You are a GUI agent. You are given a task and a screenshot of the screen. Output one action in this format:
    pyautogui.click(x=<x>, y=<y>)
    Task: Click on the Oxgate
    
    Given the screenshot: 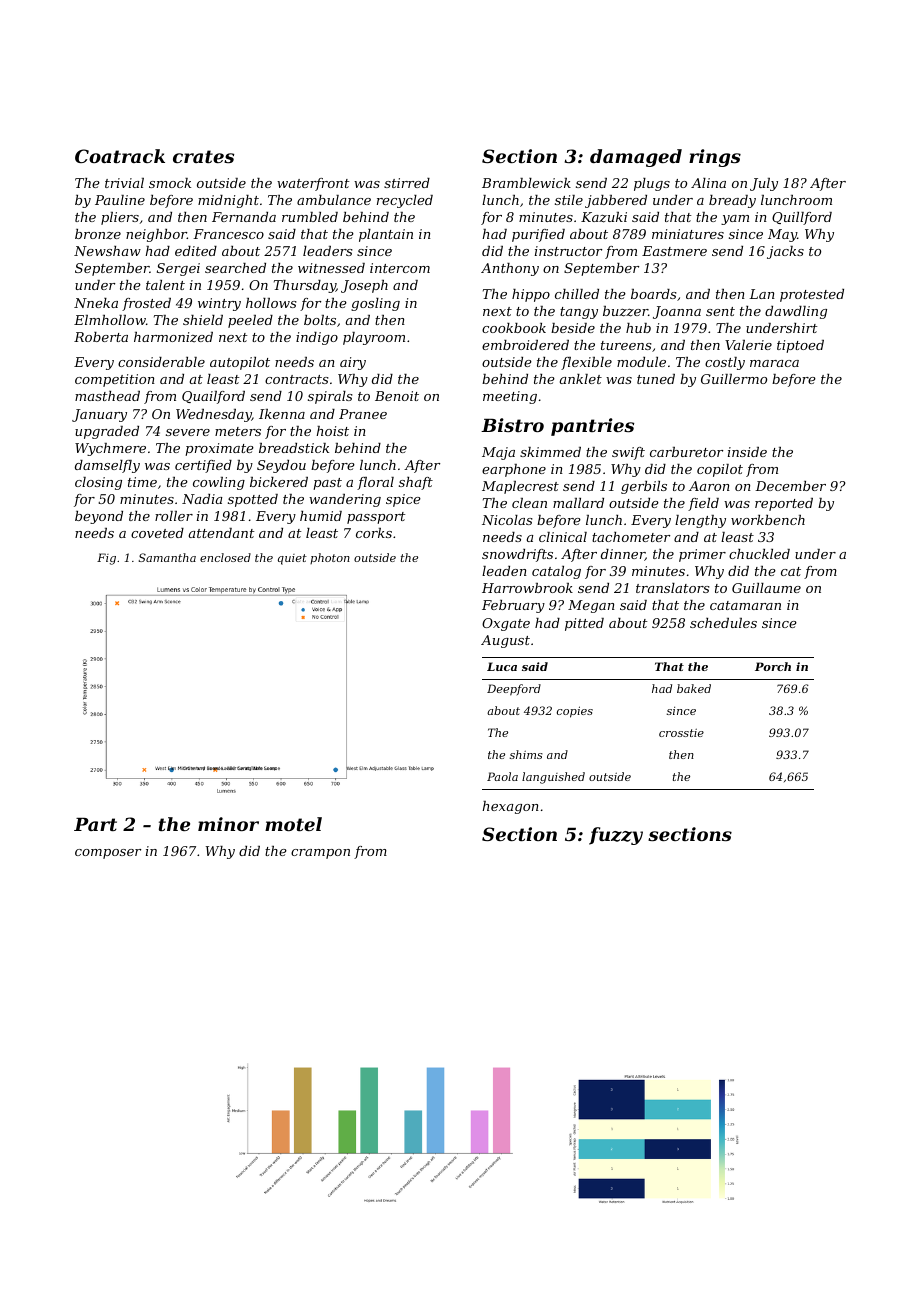 What is the action you would take?
    pyautogui.click(x=506, y=624)
